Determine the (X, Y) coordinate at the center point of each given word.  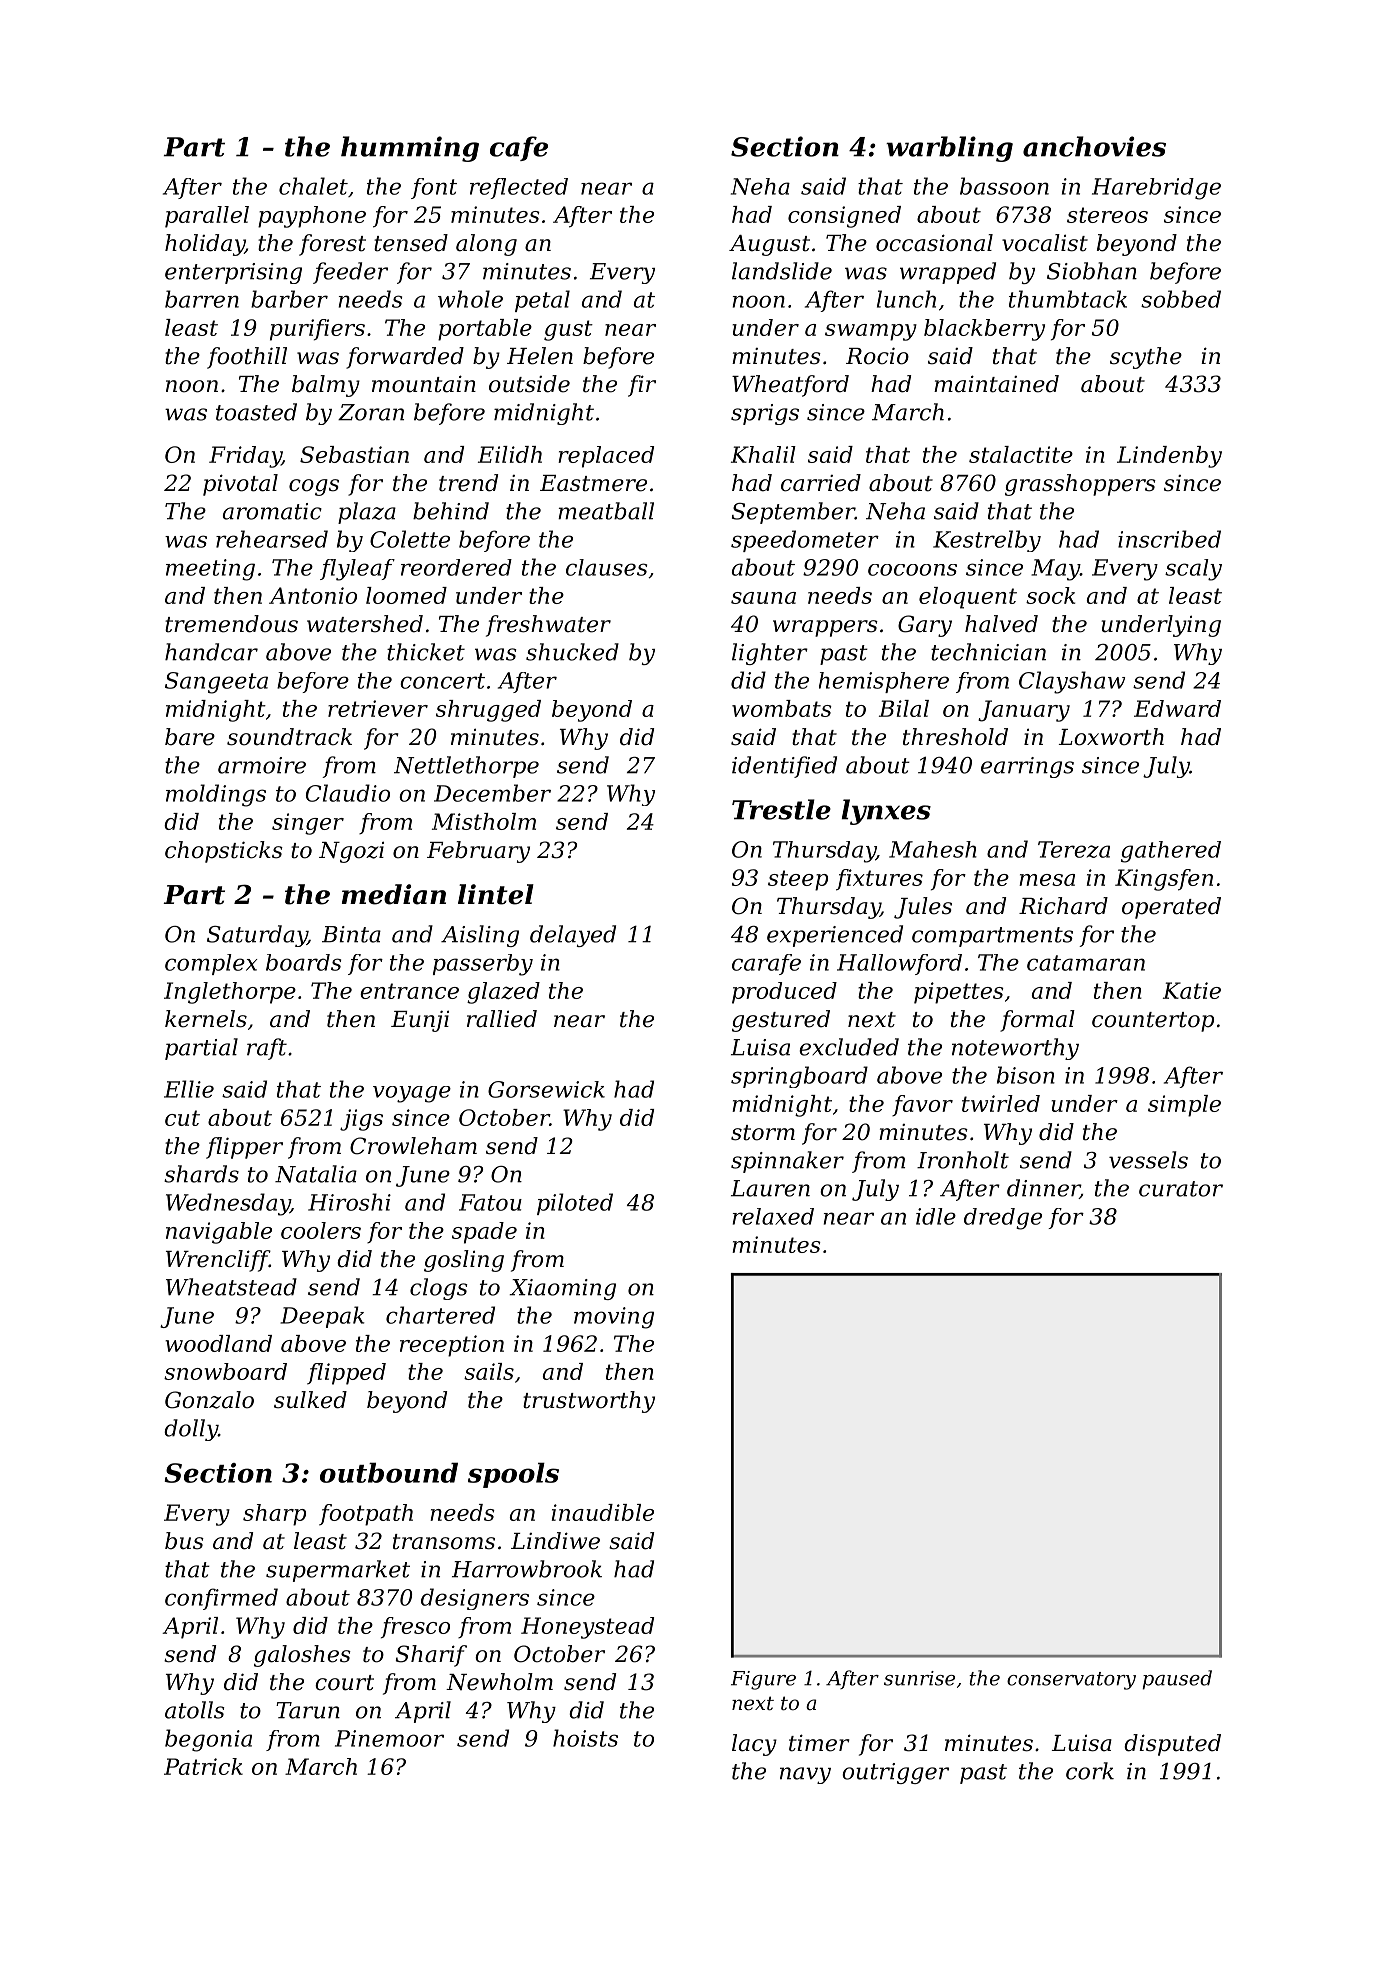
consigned (844, 217)
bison (1026, 1075)
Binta (351, 934)
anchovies (1094, 146)
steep (798, 880)
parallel (207, 217)
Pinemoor (389, 1738)
